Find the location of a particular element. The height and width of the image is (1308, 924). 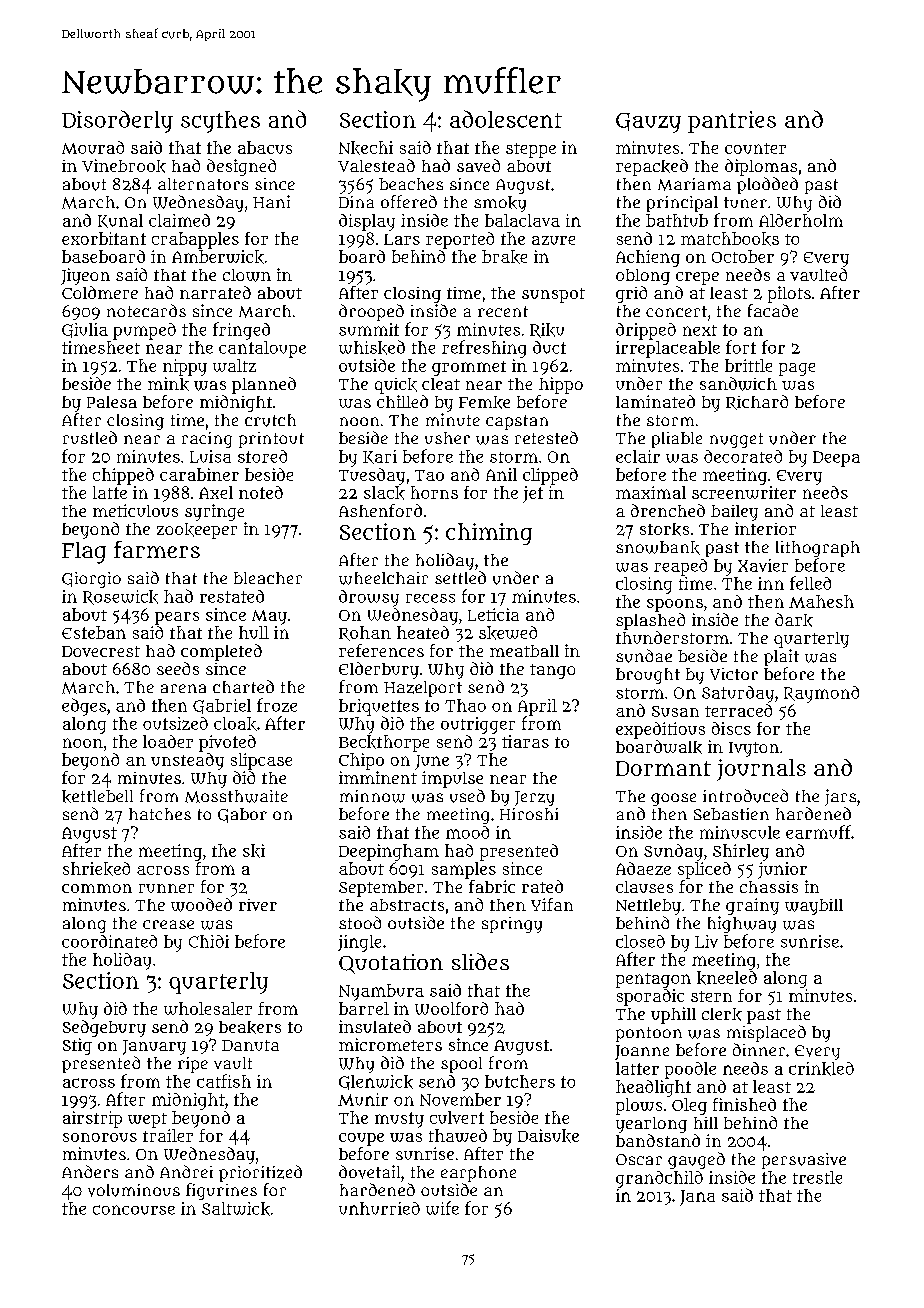

Coldmere is located at coordinates (100, 292).
